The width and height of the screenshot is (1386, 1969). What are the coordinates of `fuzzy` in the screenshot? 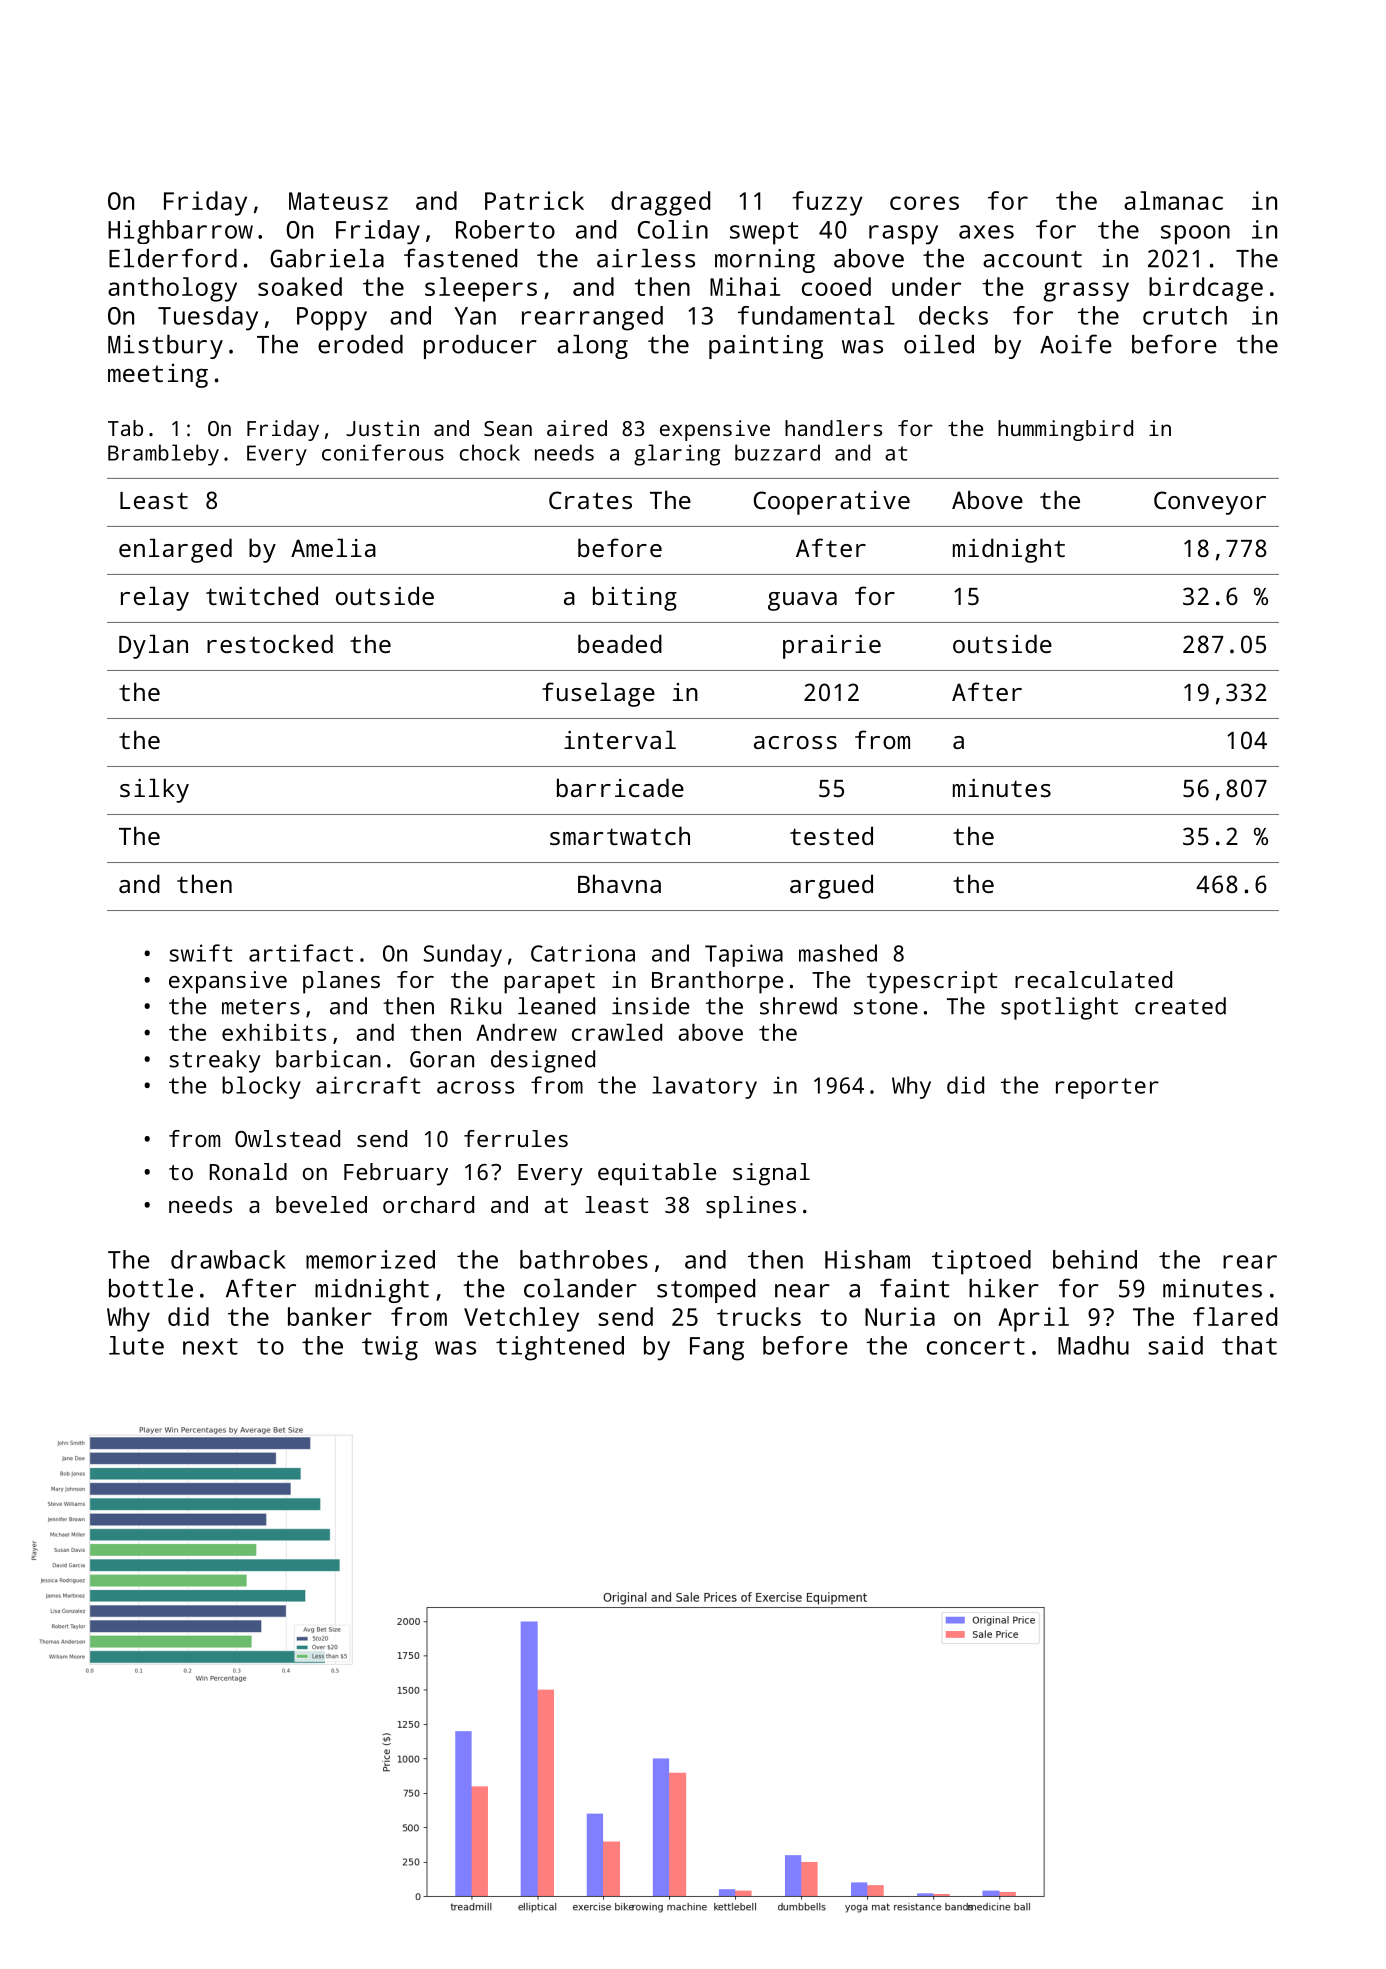 It's located at (827, 203).
